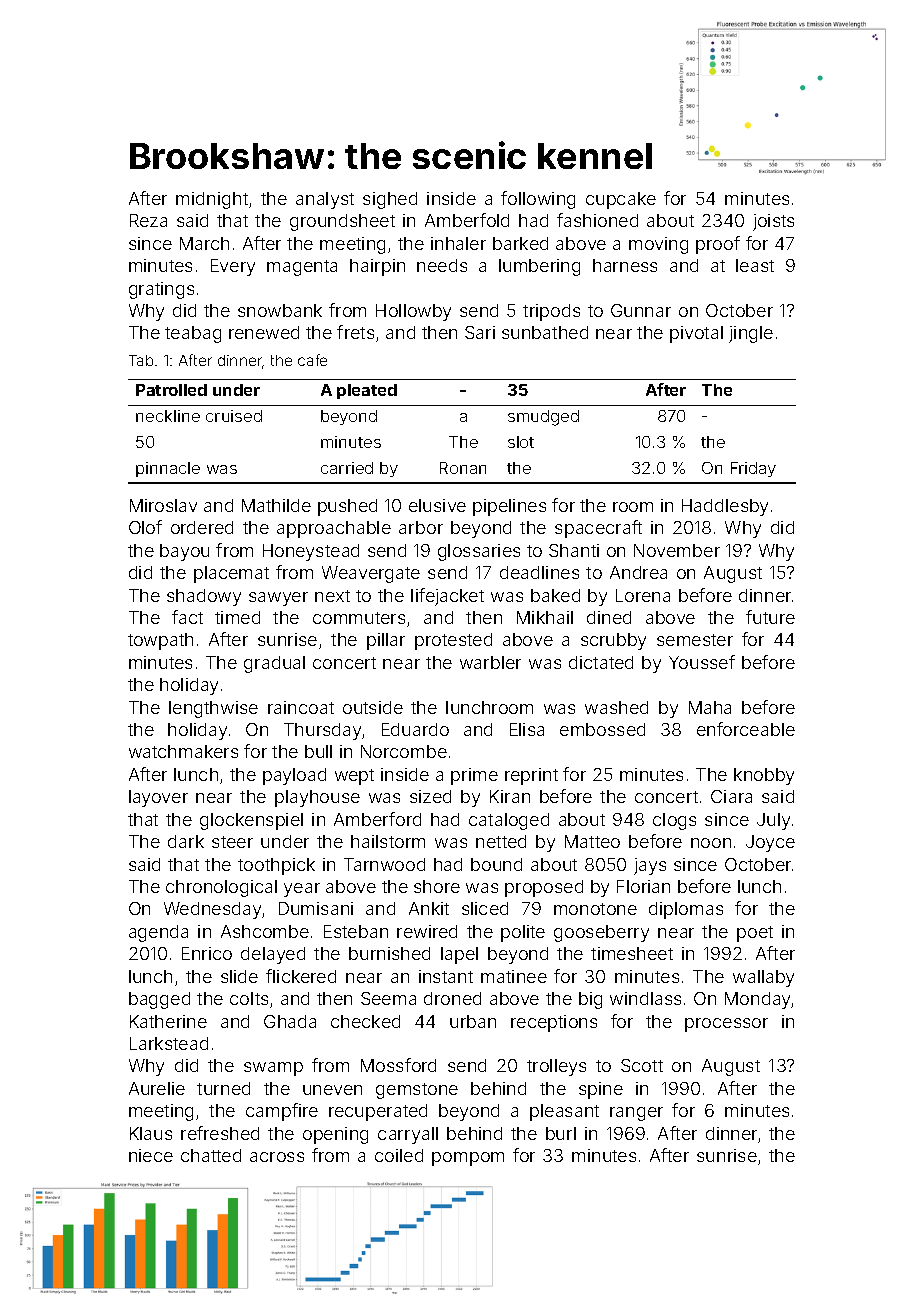 The image size is (924, 1314). What do you see at coordinates (157, 1088) in the screenshot?
I see `Aurelie` at bounding box center [157, 1088].
